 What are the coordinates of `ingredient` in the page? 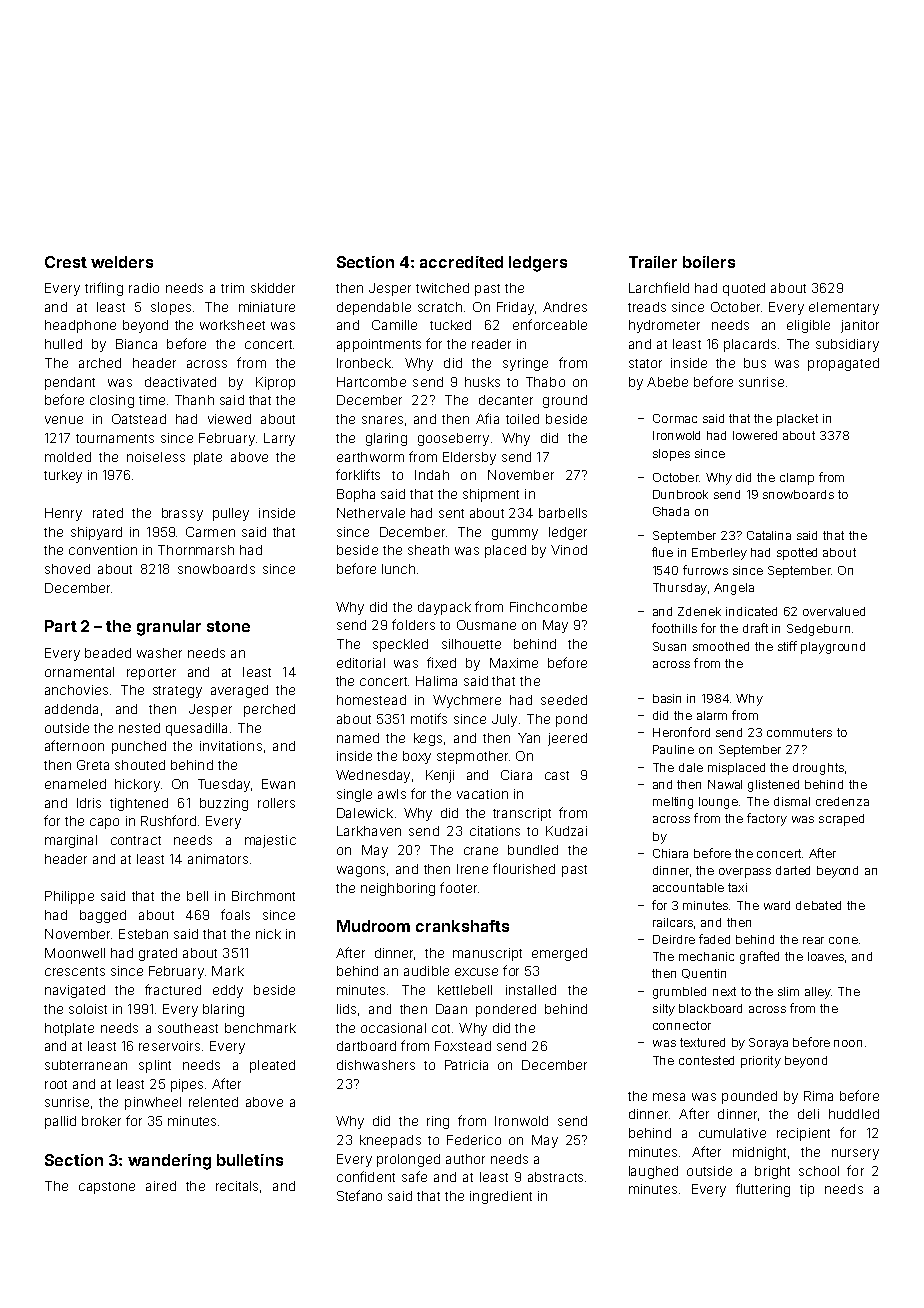 It's located at (501, 1197).
